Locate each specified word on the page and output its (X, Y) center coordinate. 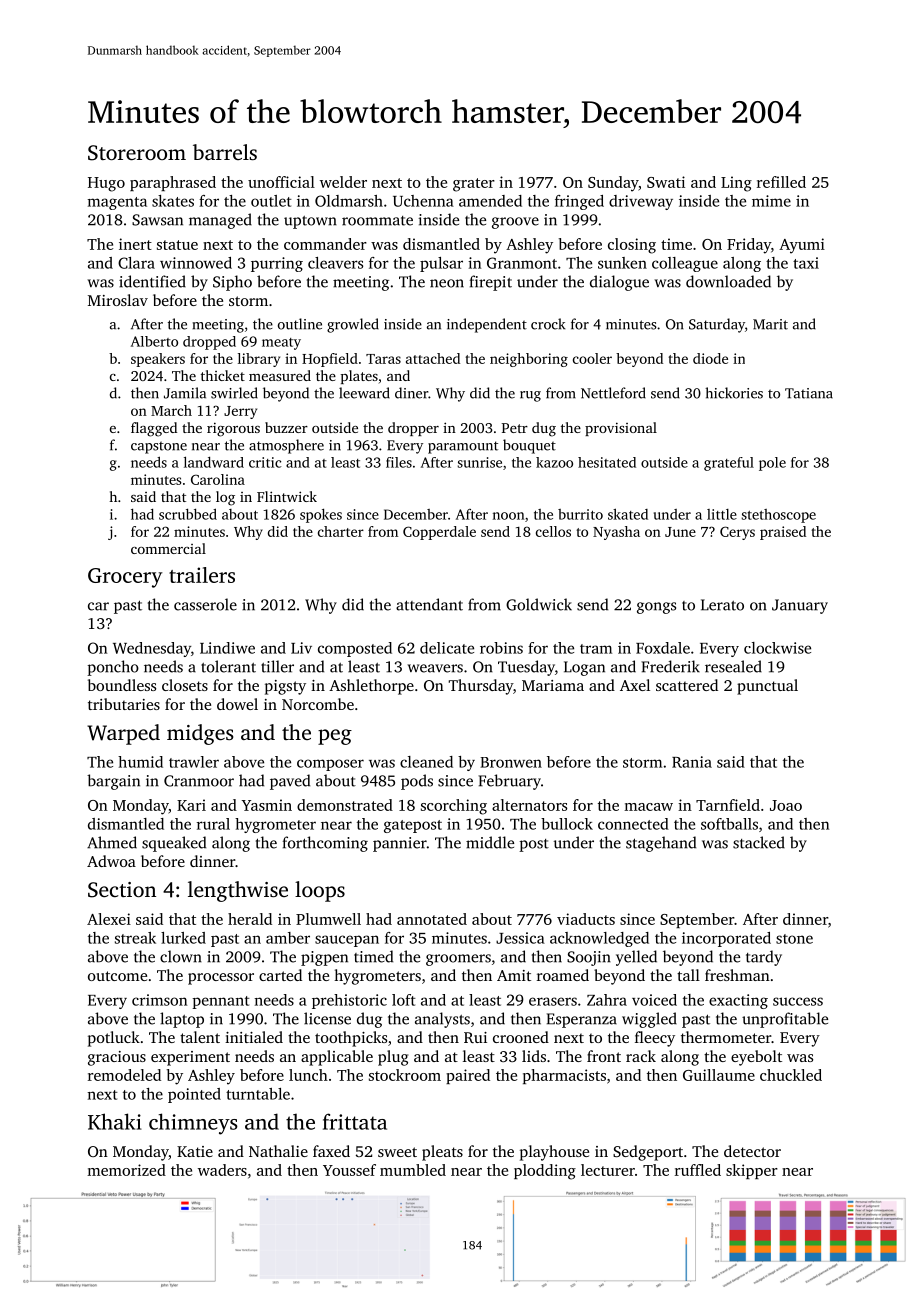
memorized (126, 1170)
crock (548, 324)
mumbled (413, 1170)
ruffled (698, 1170)
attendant (429, 604)
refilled (781, 182)
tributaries (124, 704)
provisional (621, 429)
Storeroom (137, 153)
